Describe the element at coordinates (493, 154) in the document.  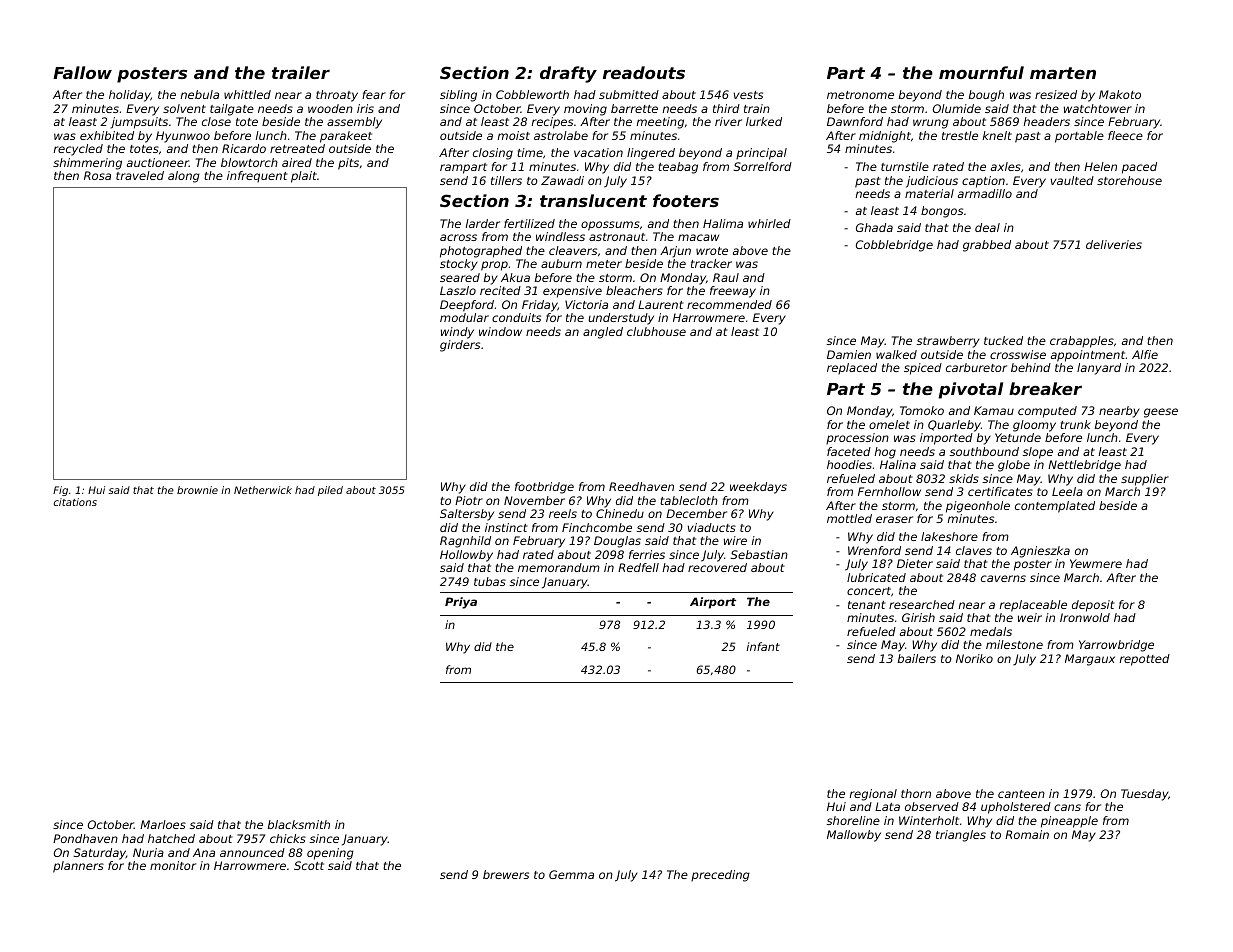
I see `closing` at that location.
